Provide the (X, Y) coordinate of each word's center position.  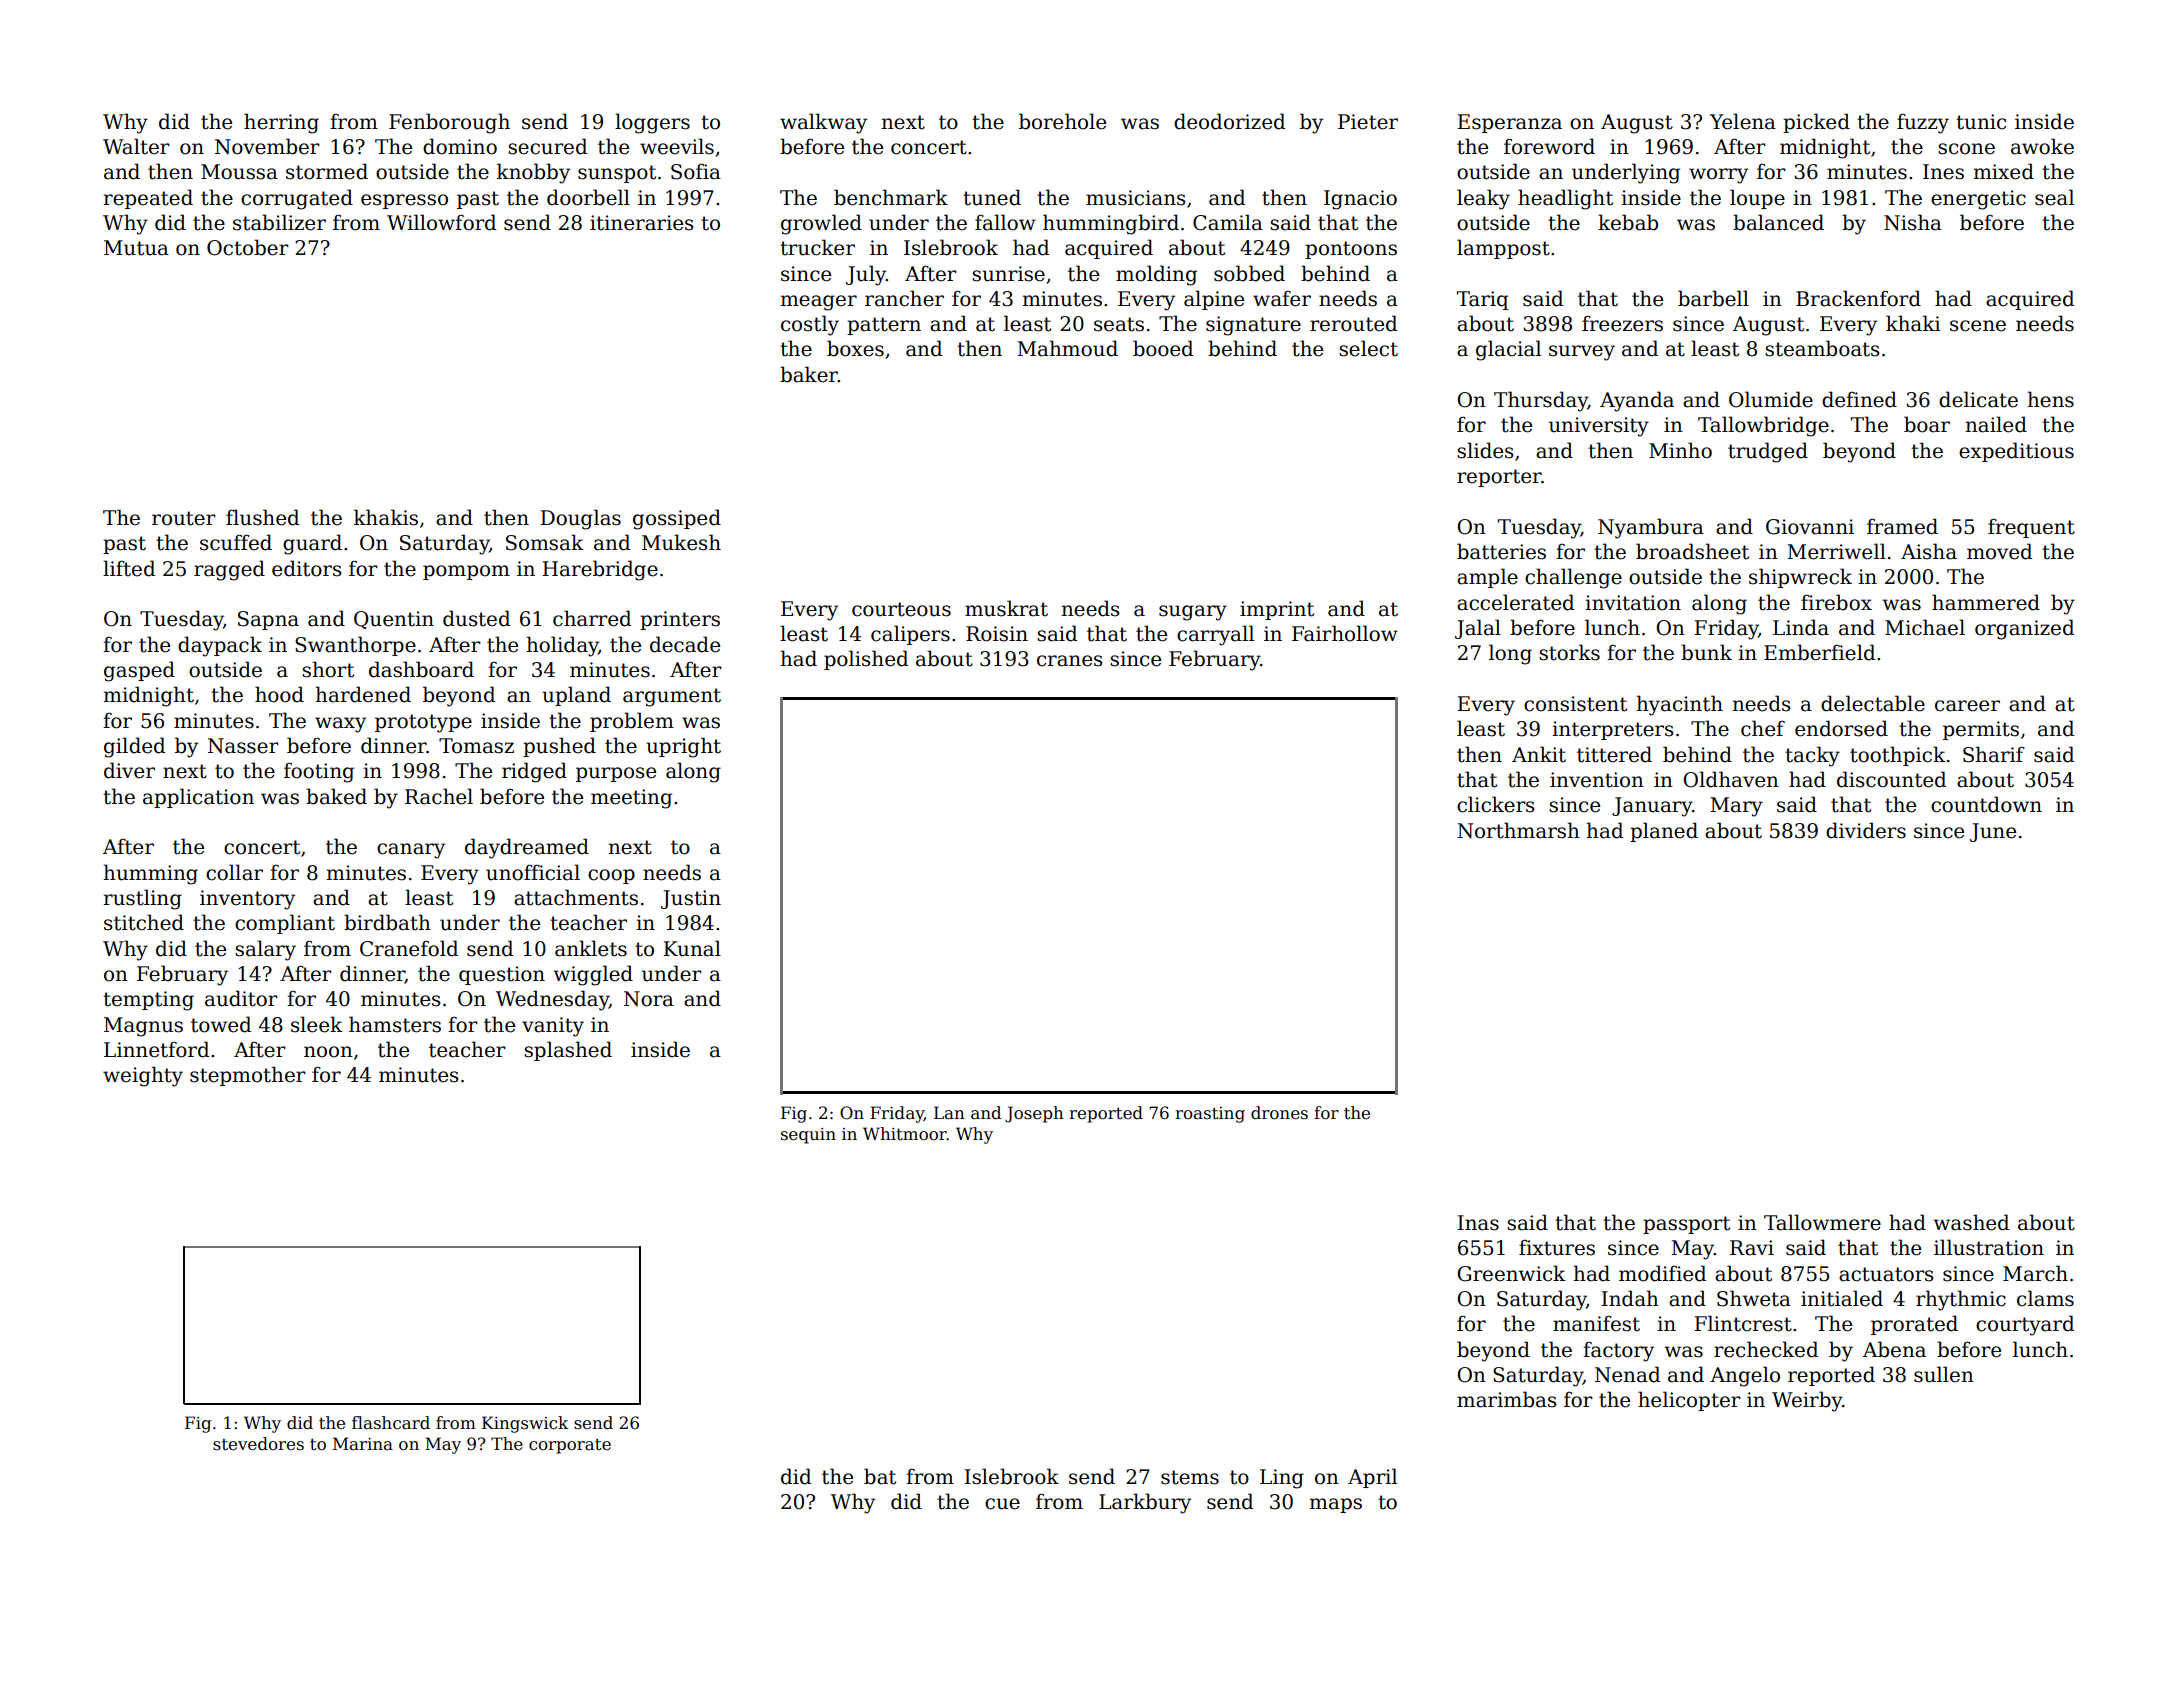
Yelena (1743, 121)
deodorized (1229, 121)
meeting (631, 799)
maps (1335, 1505)
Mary (1736, 807)
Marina (363, 1443)
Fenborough (449, 123)
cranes (1070, 661)
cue (1002, 1504)
